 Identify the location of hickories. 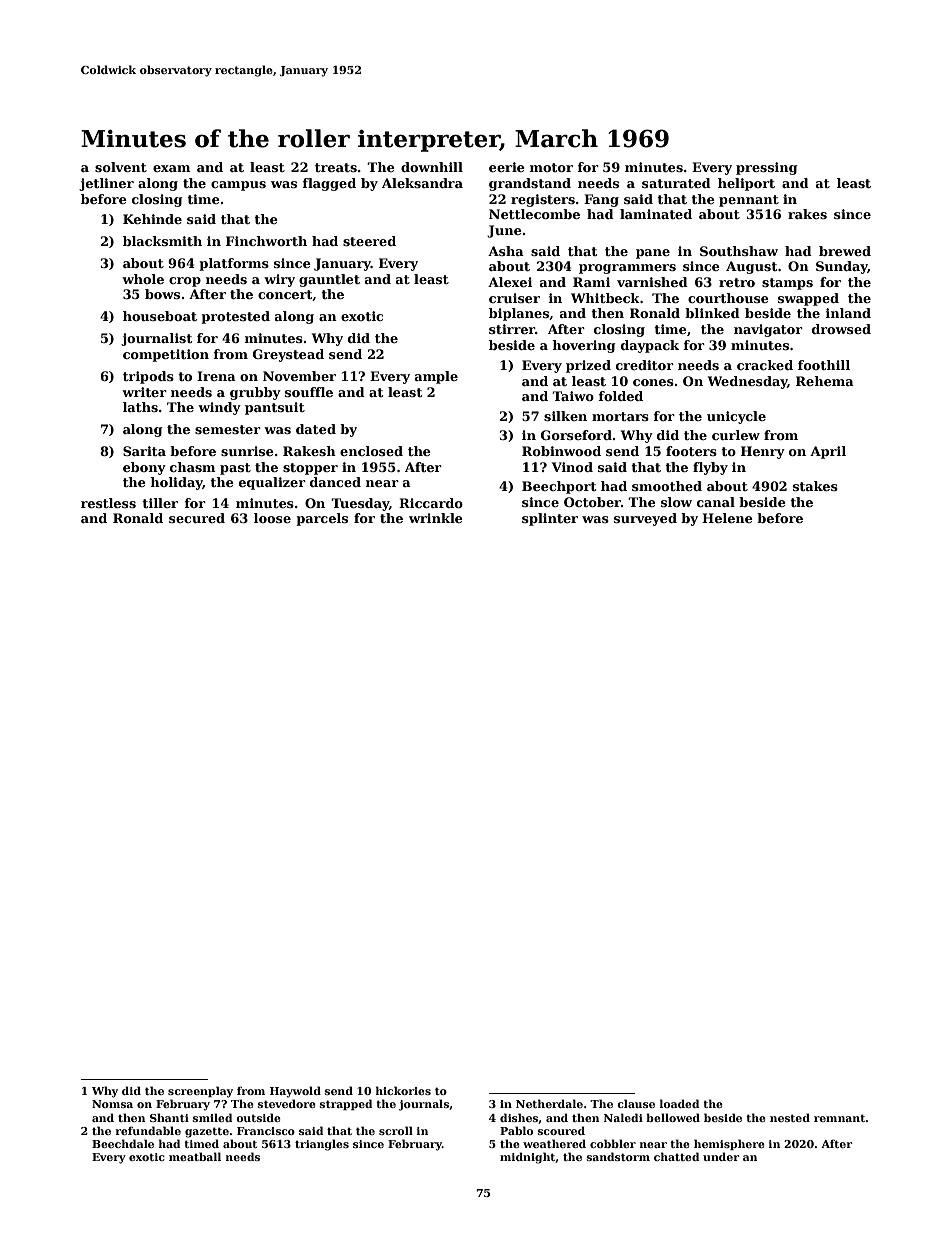
(403, 1090).
